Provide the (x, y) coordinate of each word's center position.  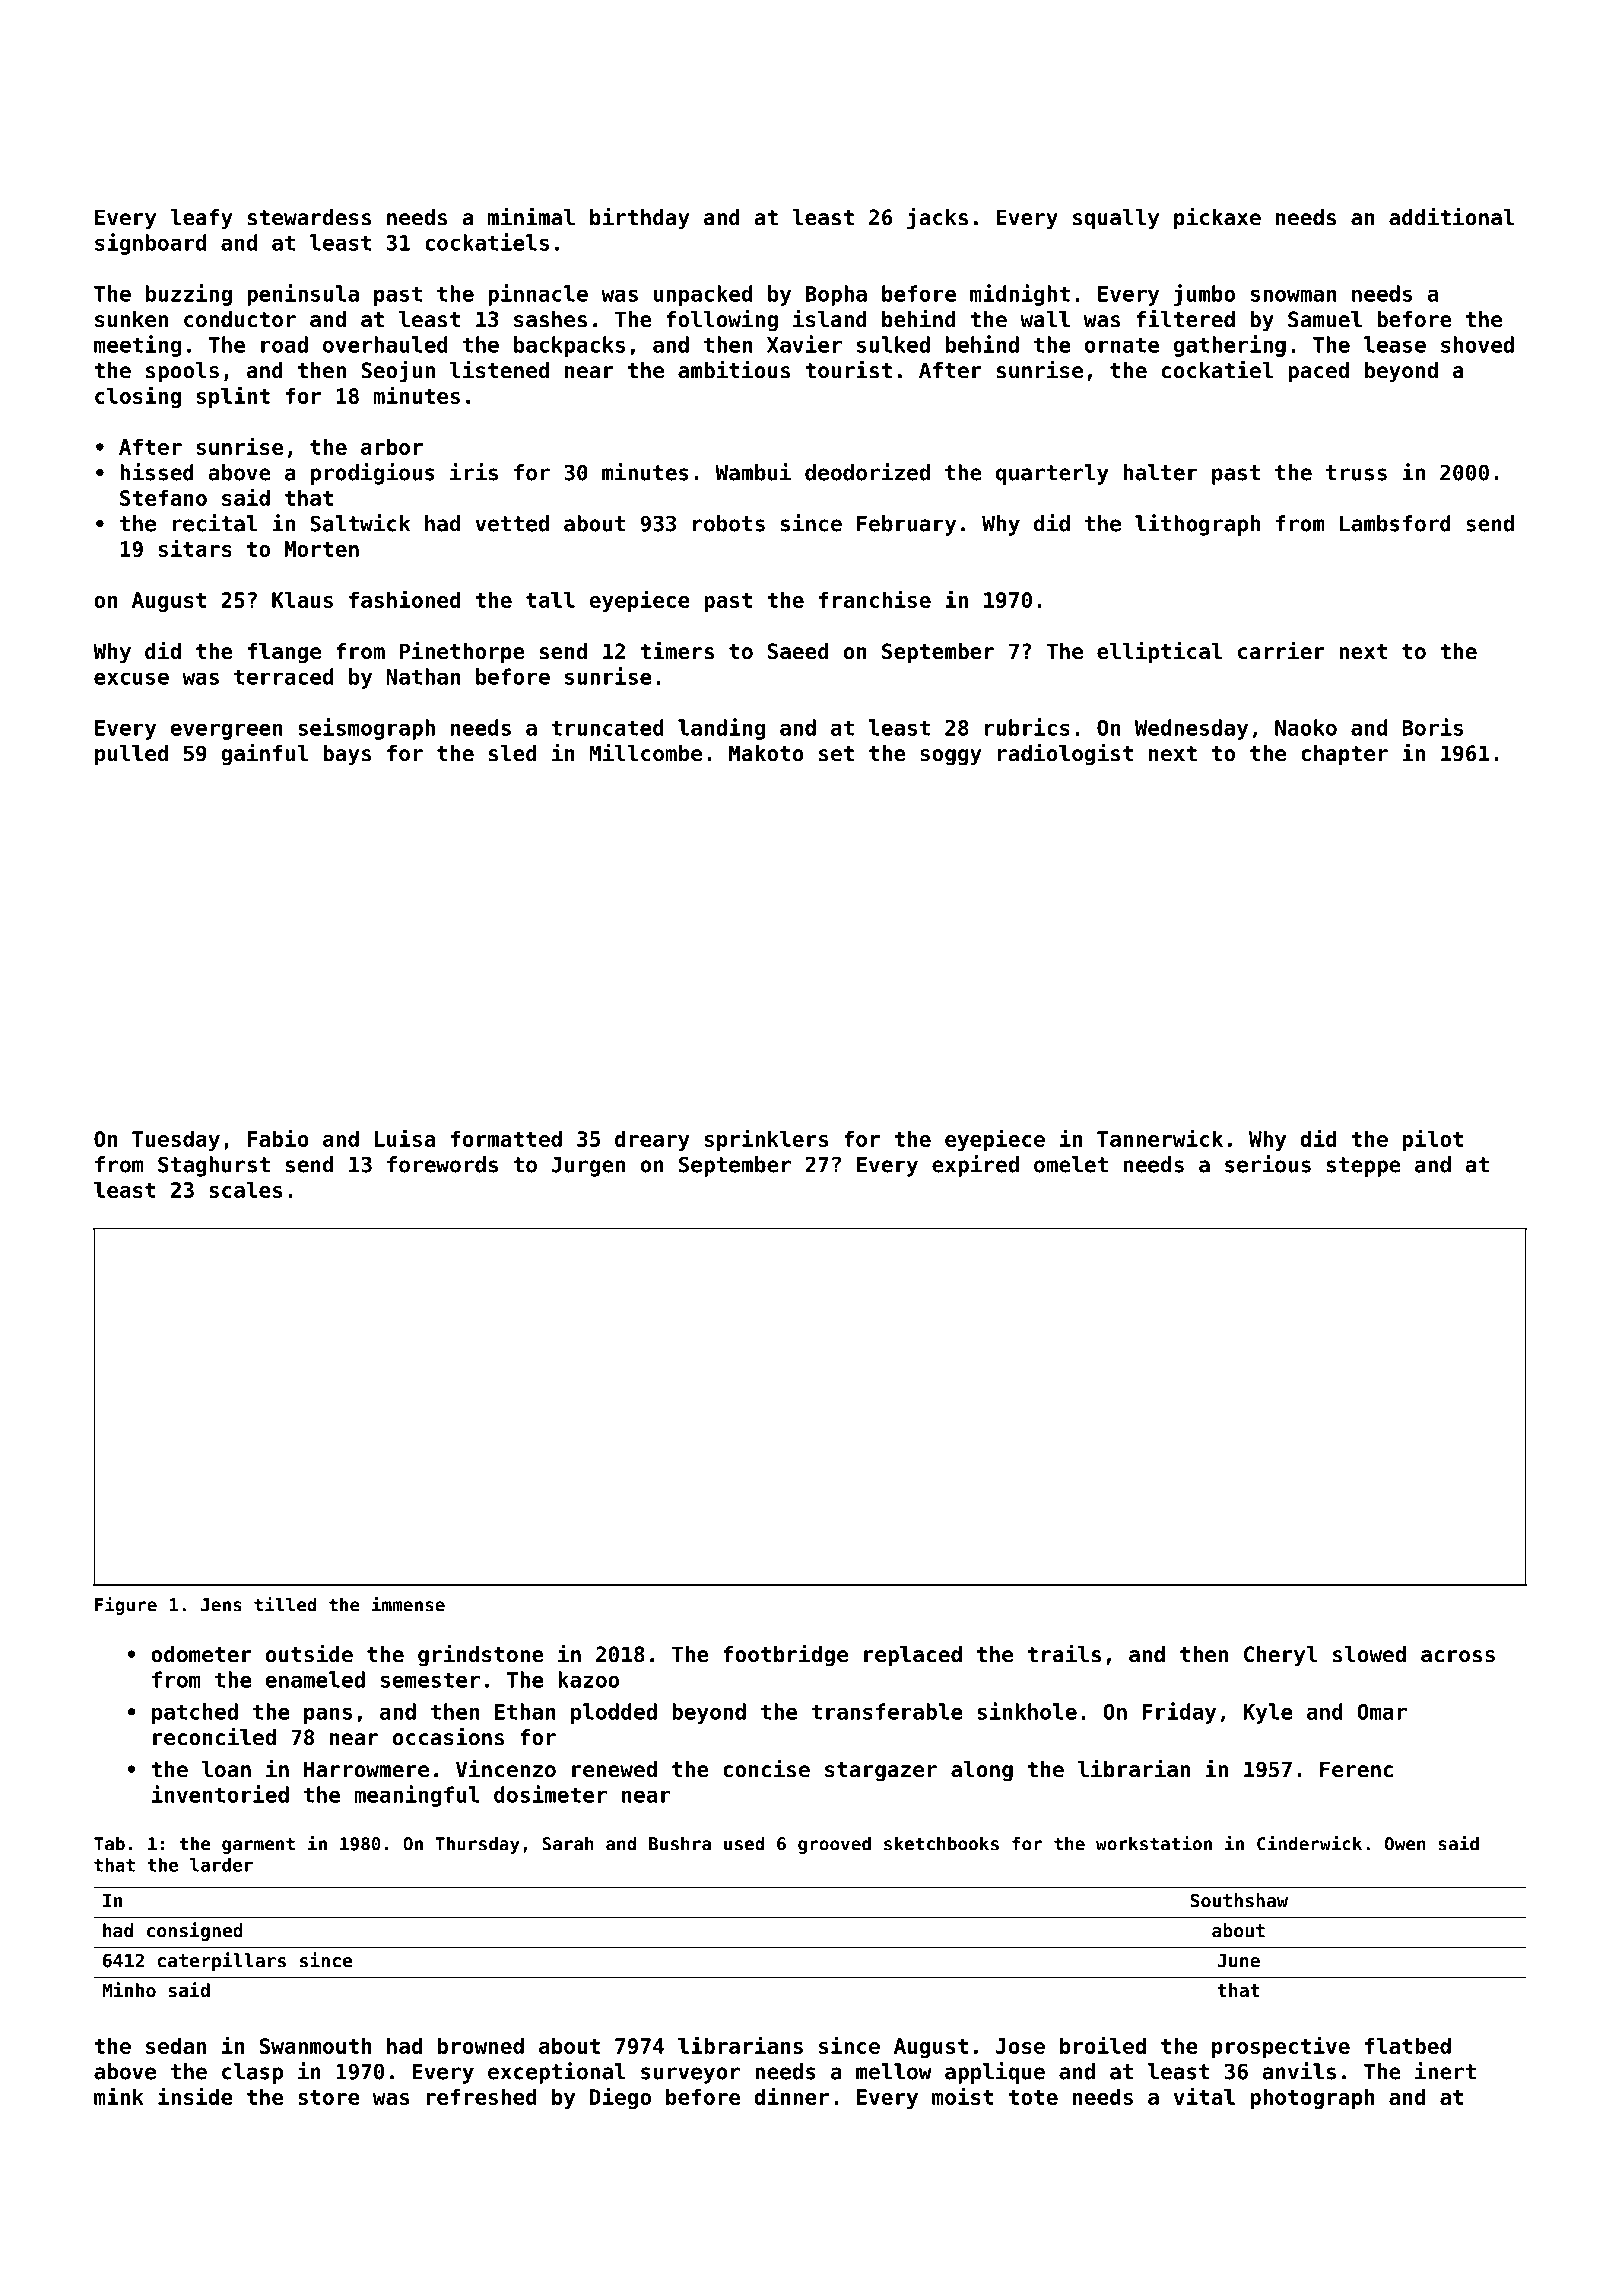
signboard (150, 244)
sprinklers (766, 1140)
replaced (913, 1656)
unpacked (703, 295)
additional (1451, 217)
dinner (791, 2096)
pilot (1433, 1140)
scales (245, 1189)
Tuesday (176, 1140)
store (329, 2097)
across (1458, 1656)
